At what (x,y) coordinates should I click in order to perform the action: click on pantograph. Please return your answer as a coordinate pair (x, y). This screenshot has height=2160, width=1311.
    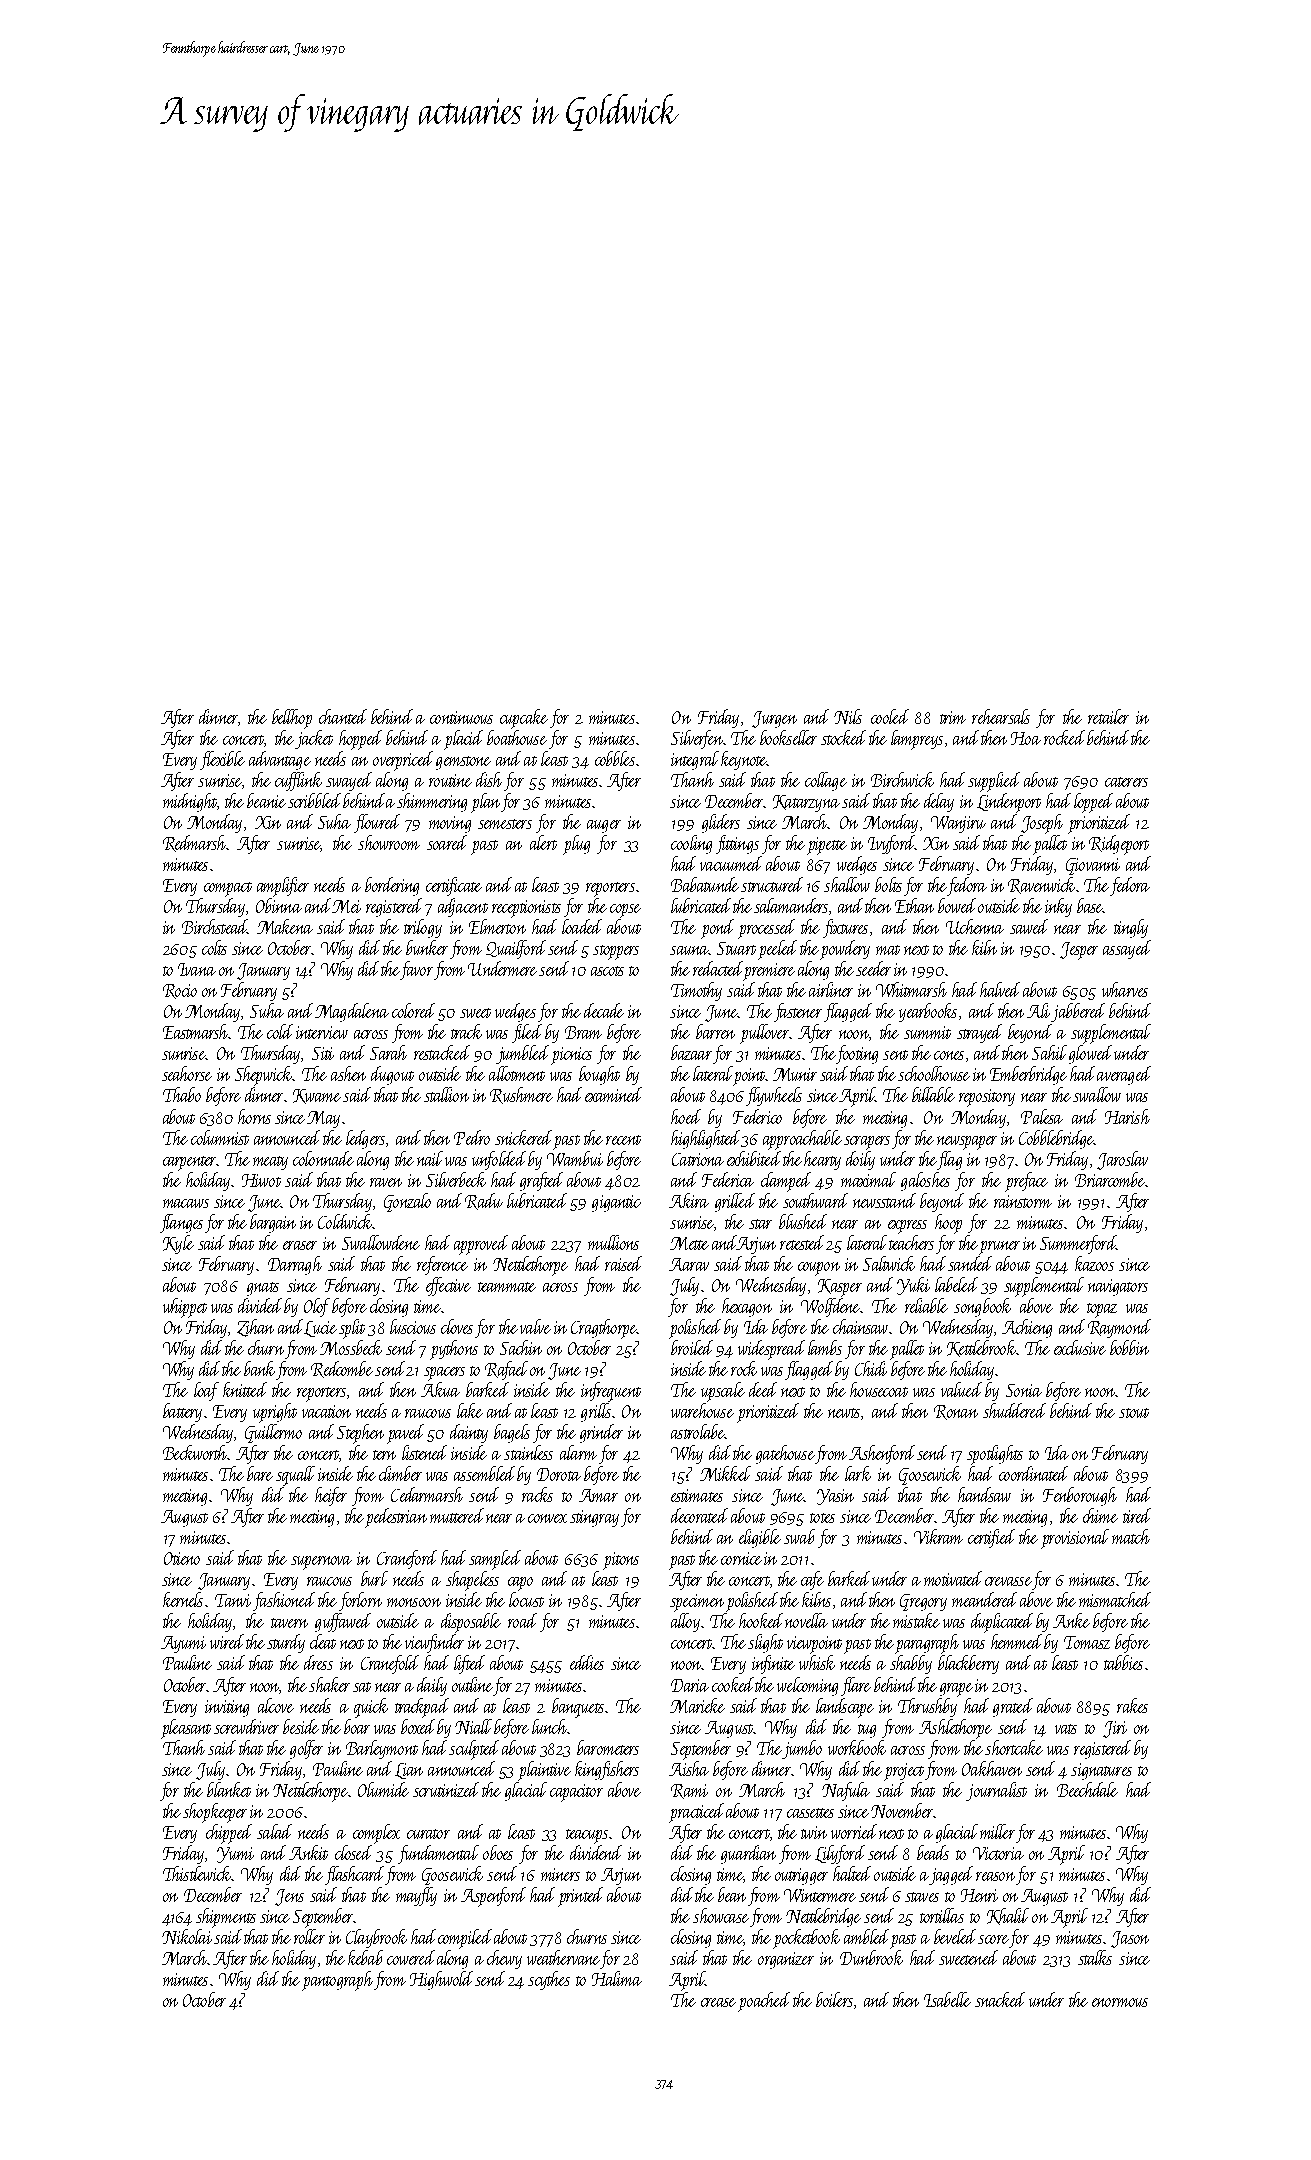
    Looking at the image, I should click on (337, 1981).
